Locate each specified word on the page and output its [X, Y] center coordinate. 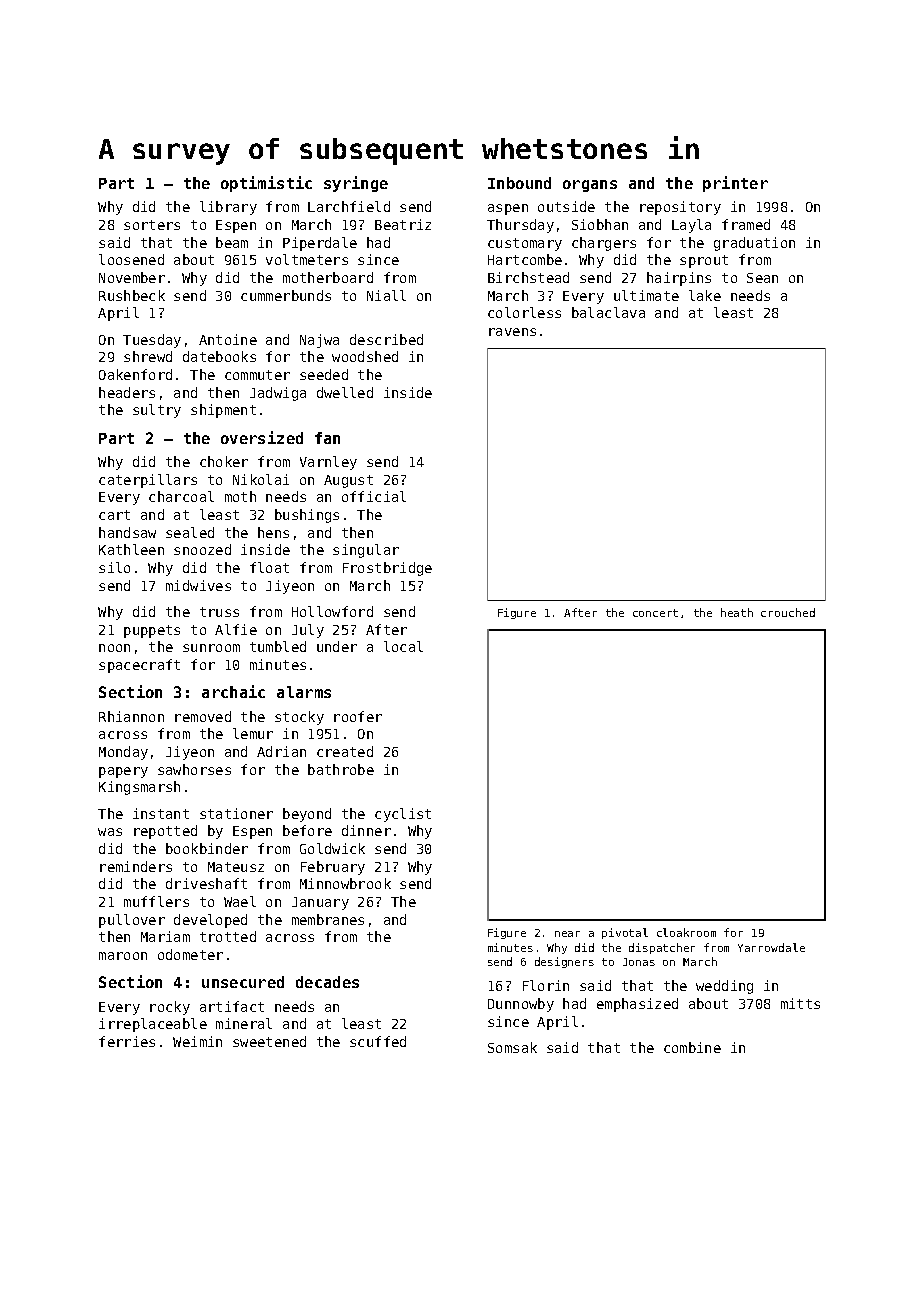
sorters [152, 225]
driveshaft [206, 883]
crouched [788, 612]
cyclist [403, 815]
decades [327, 982]
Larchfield [349, 206]
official [374, 496]
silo [114, 567]
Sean [762, 278]
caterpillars [148, 481]
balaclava [608, 312]
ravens [512, 332]
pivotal [625, 933]
